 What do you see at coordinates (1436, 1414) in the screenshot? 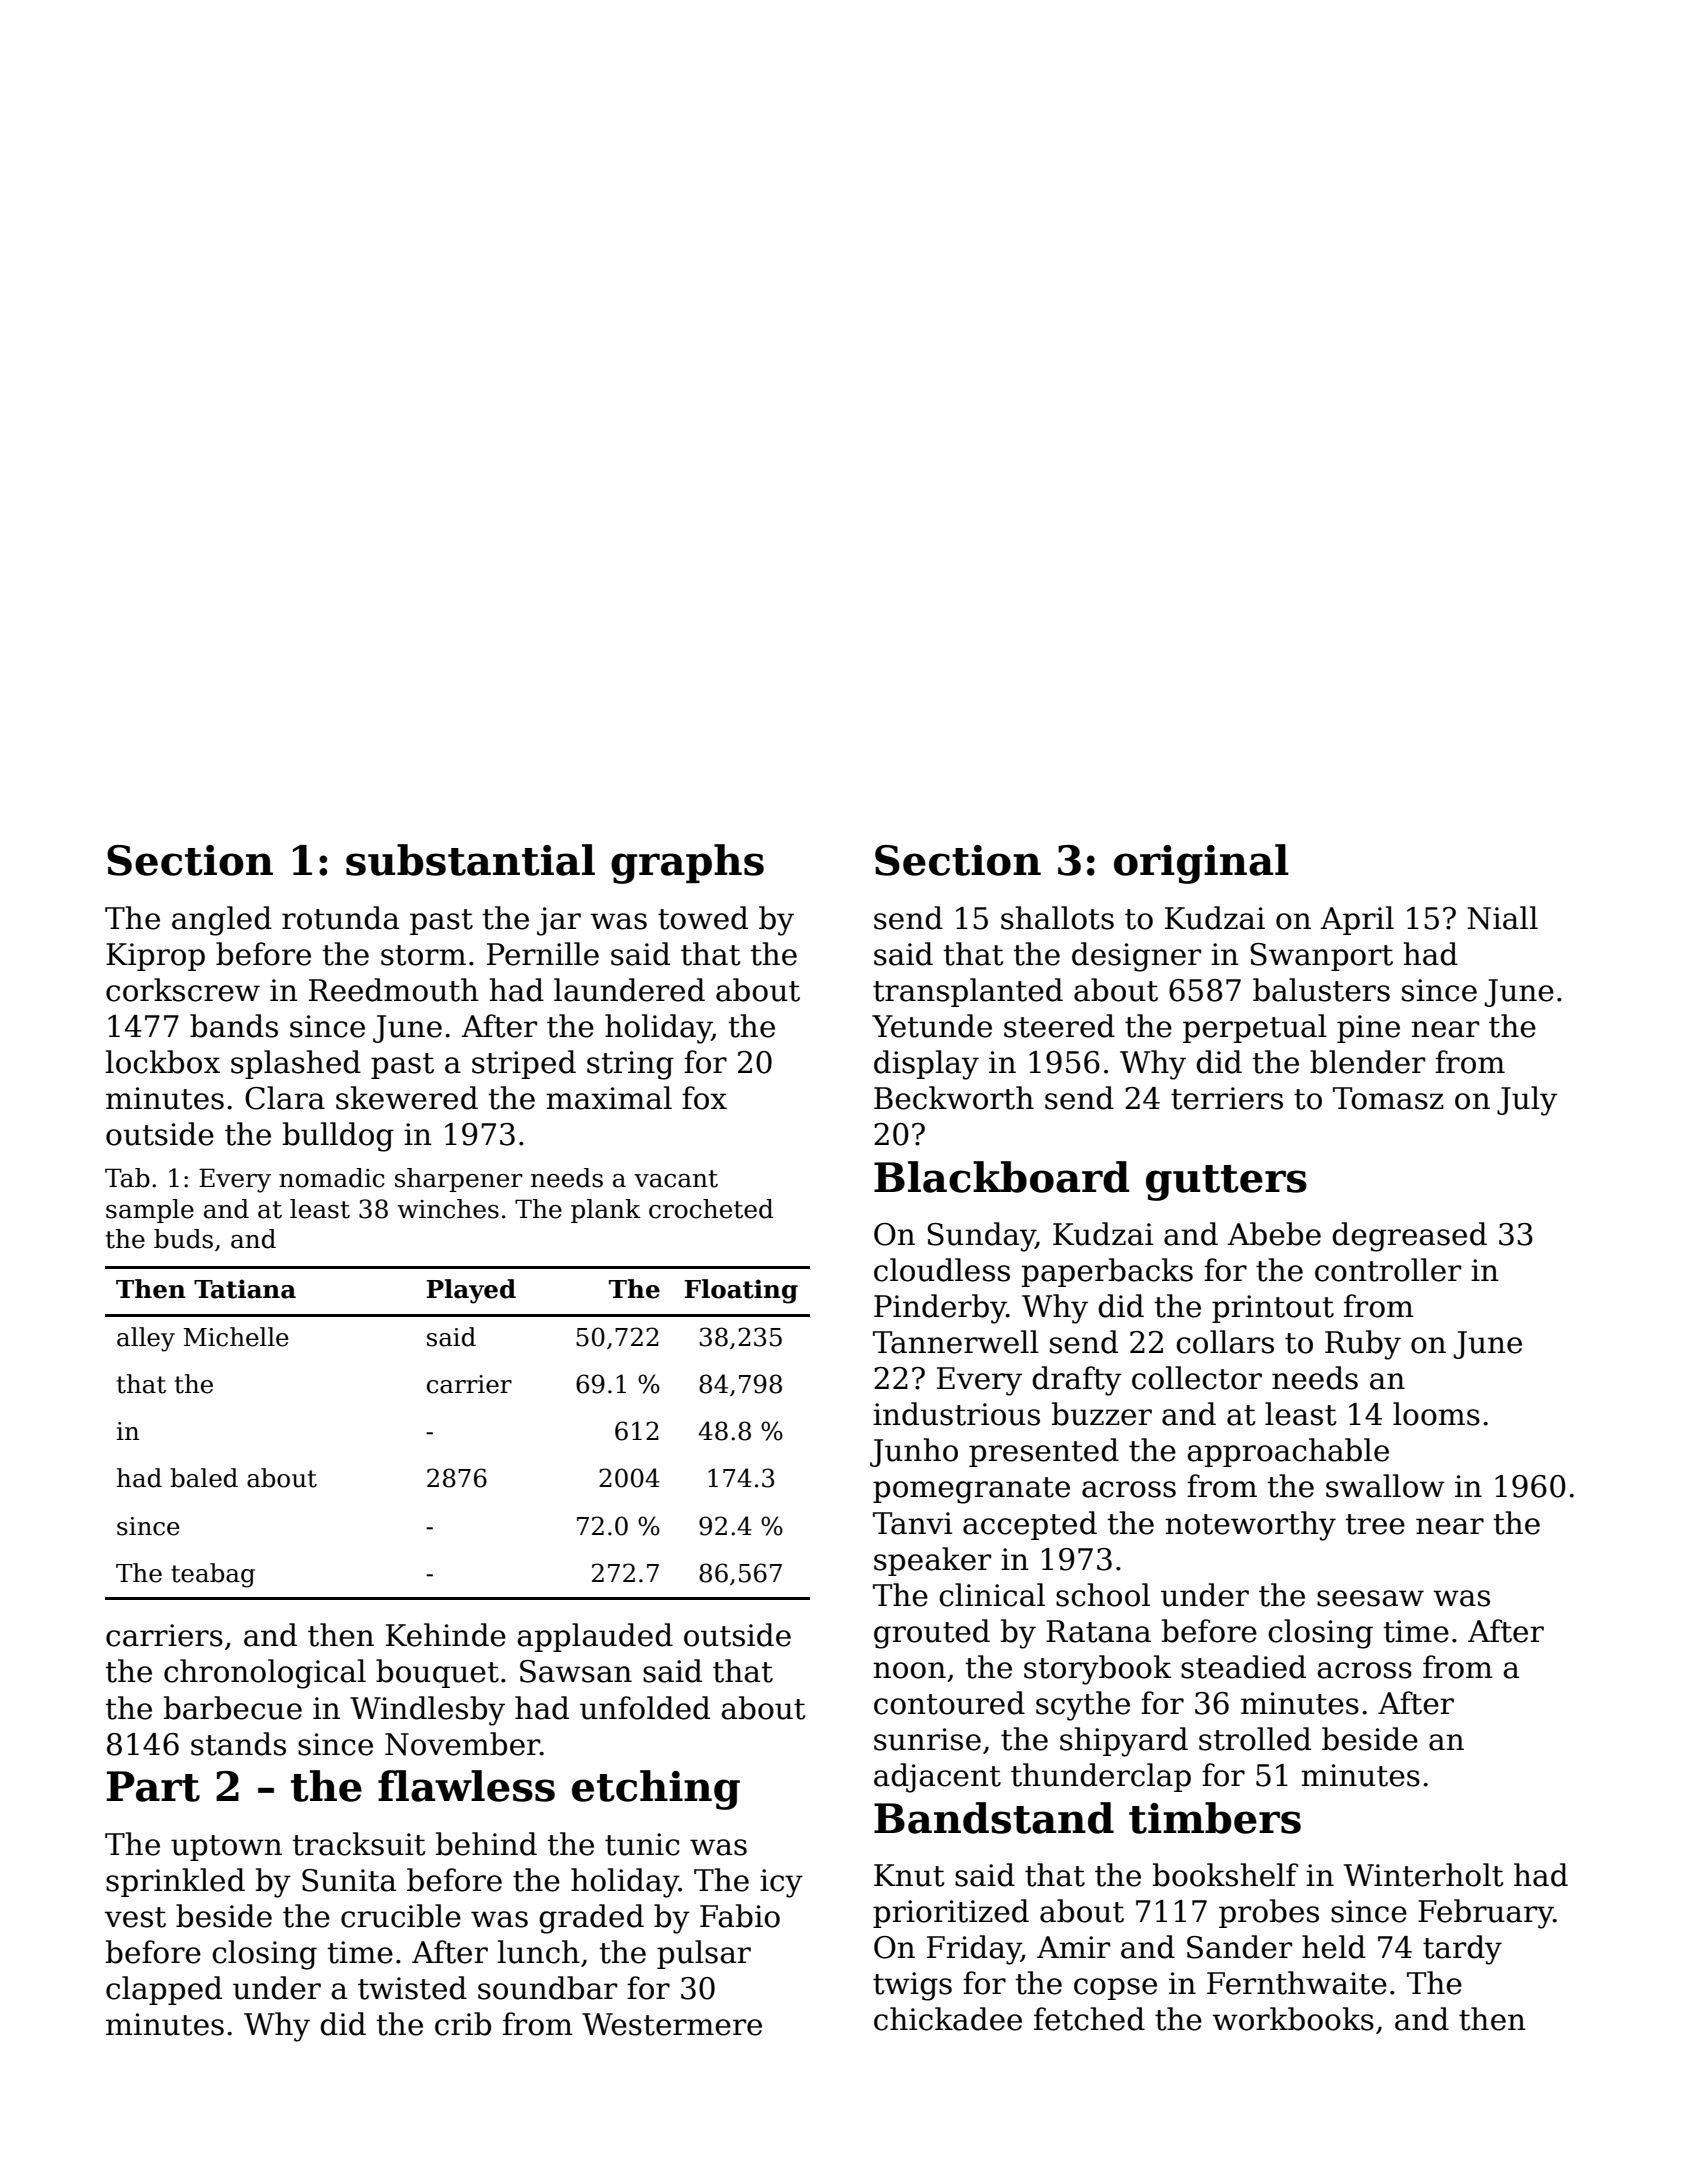
I see `looms` at bounding box center [1436, 1414].
